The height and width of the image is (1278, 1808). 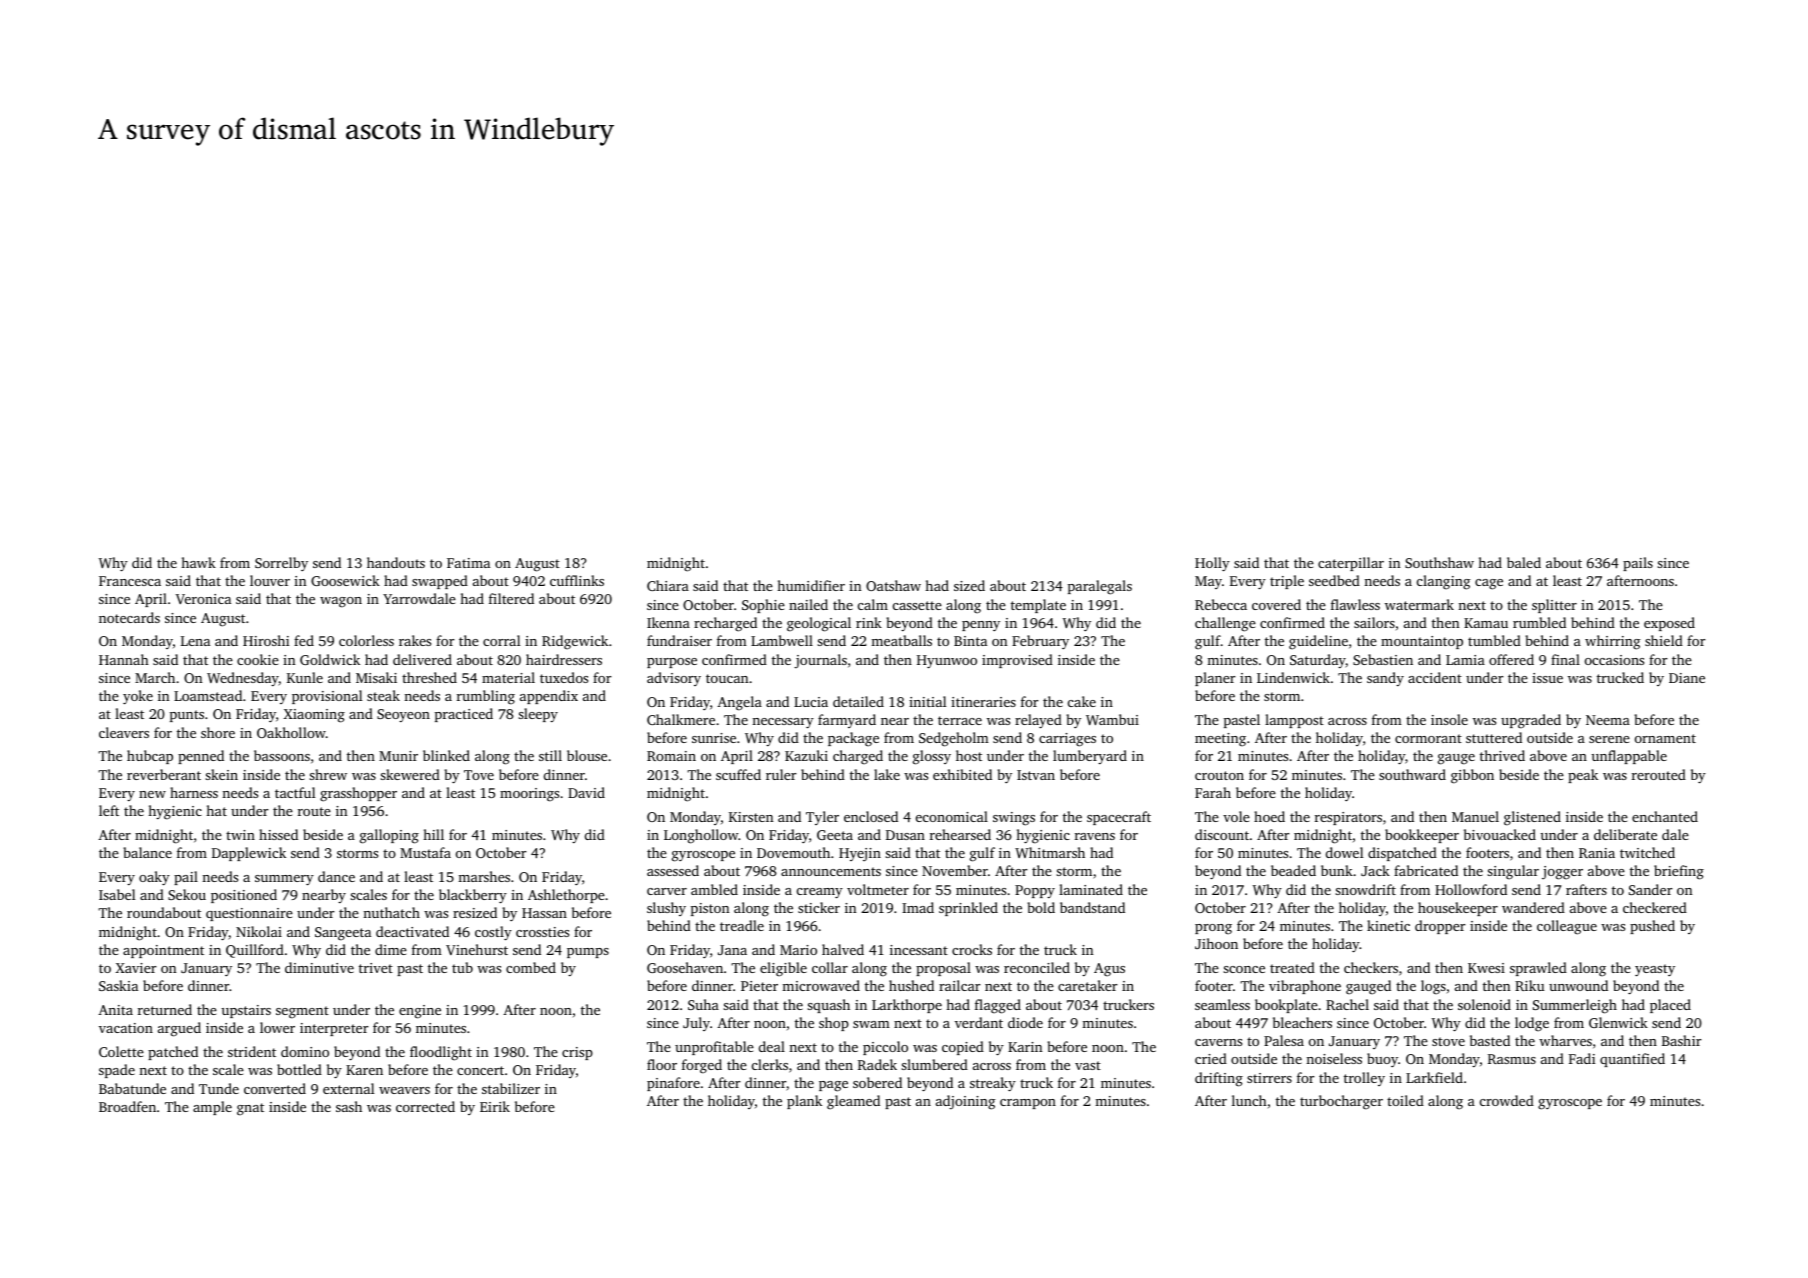 I want to click on lake, so click(x=887, y=774).
